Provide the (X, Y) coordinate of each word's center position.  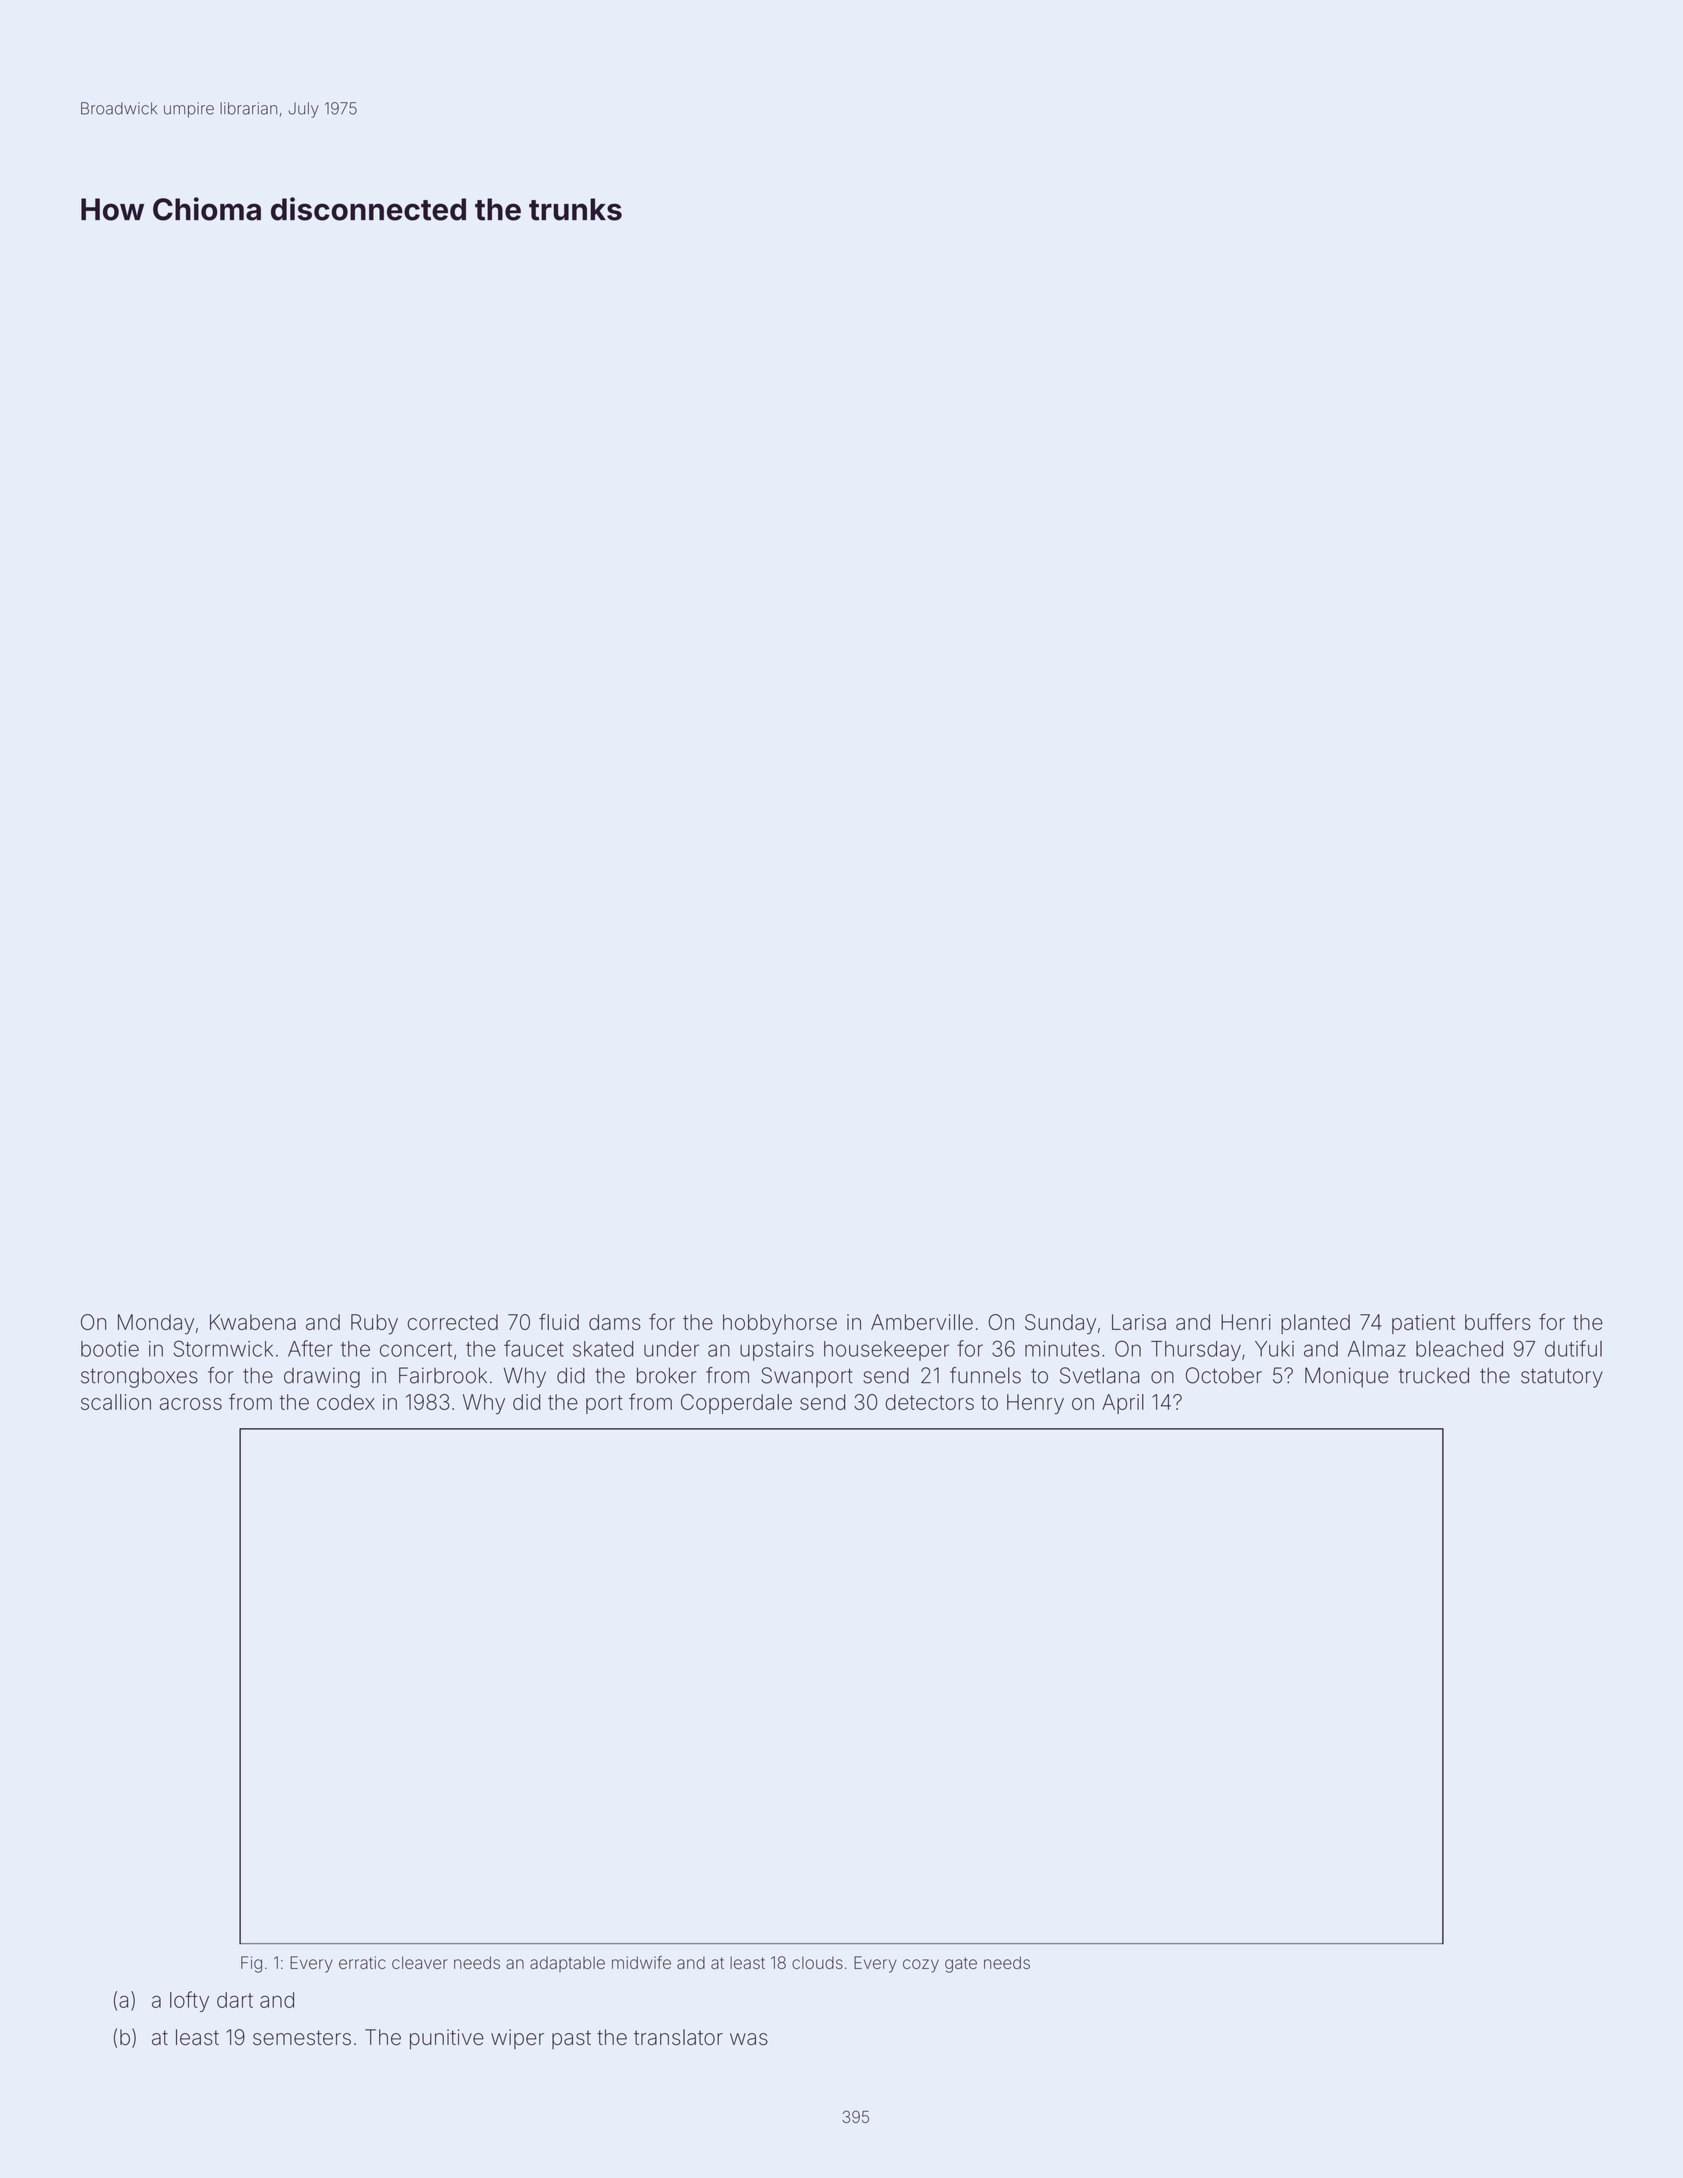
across (191, 1404)
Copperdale (736, 1404)
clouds (817, 1962)
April (1123, 1404)
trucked (1434, 1375)
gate (961, 1965)
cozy (921, 1966)
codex (346, 1402)
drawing (322, 1377)
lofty (189, 2001)
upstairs (777, 1351)
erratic (362, 1962)
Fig (251, 1964)
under (671, 1349)
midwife (641, 1962)
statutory (1562, 1378)
